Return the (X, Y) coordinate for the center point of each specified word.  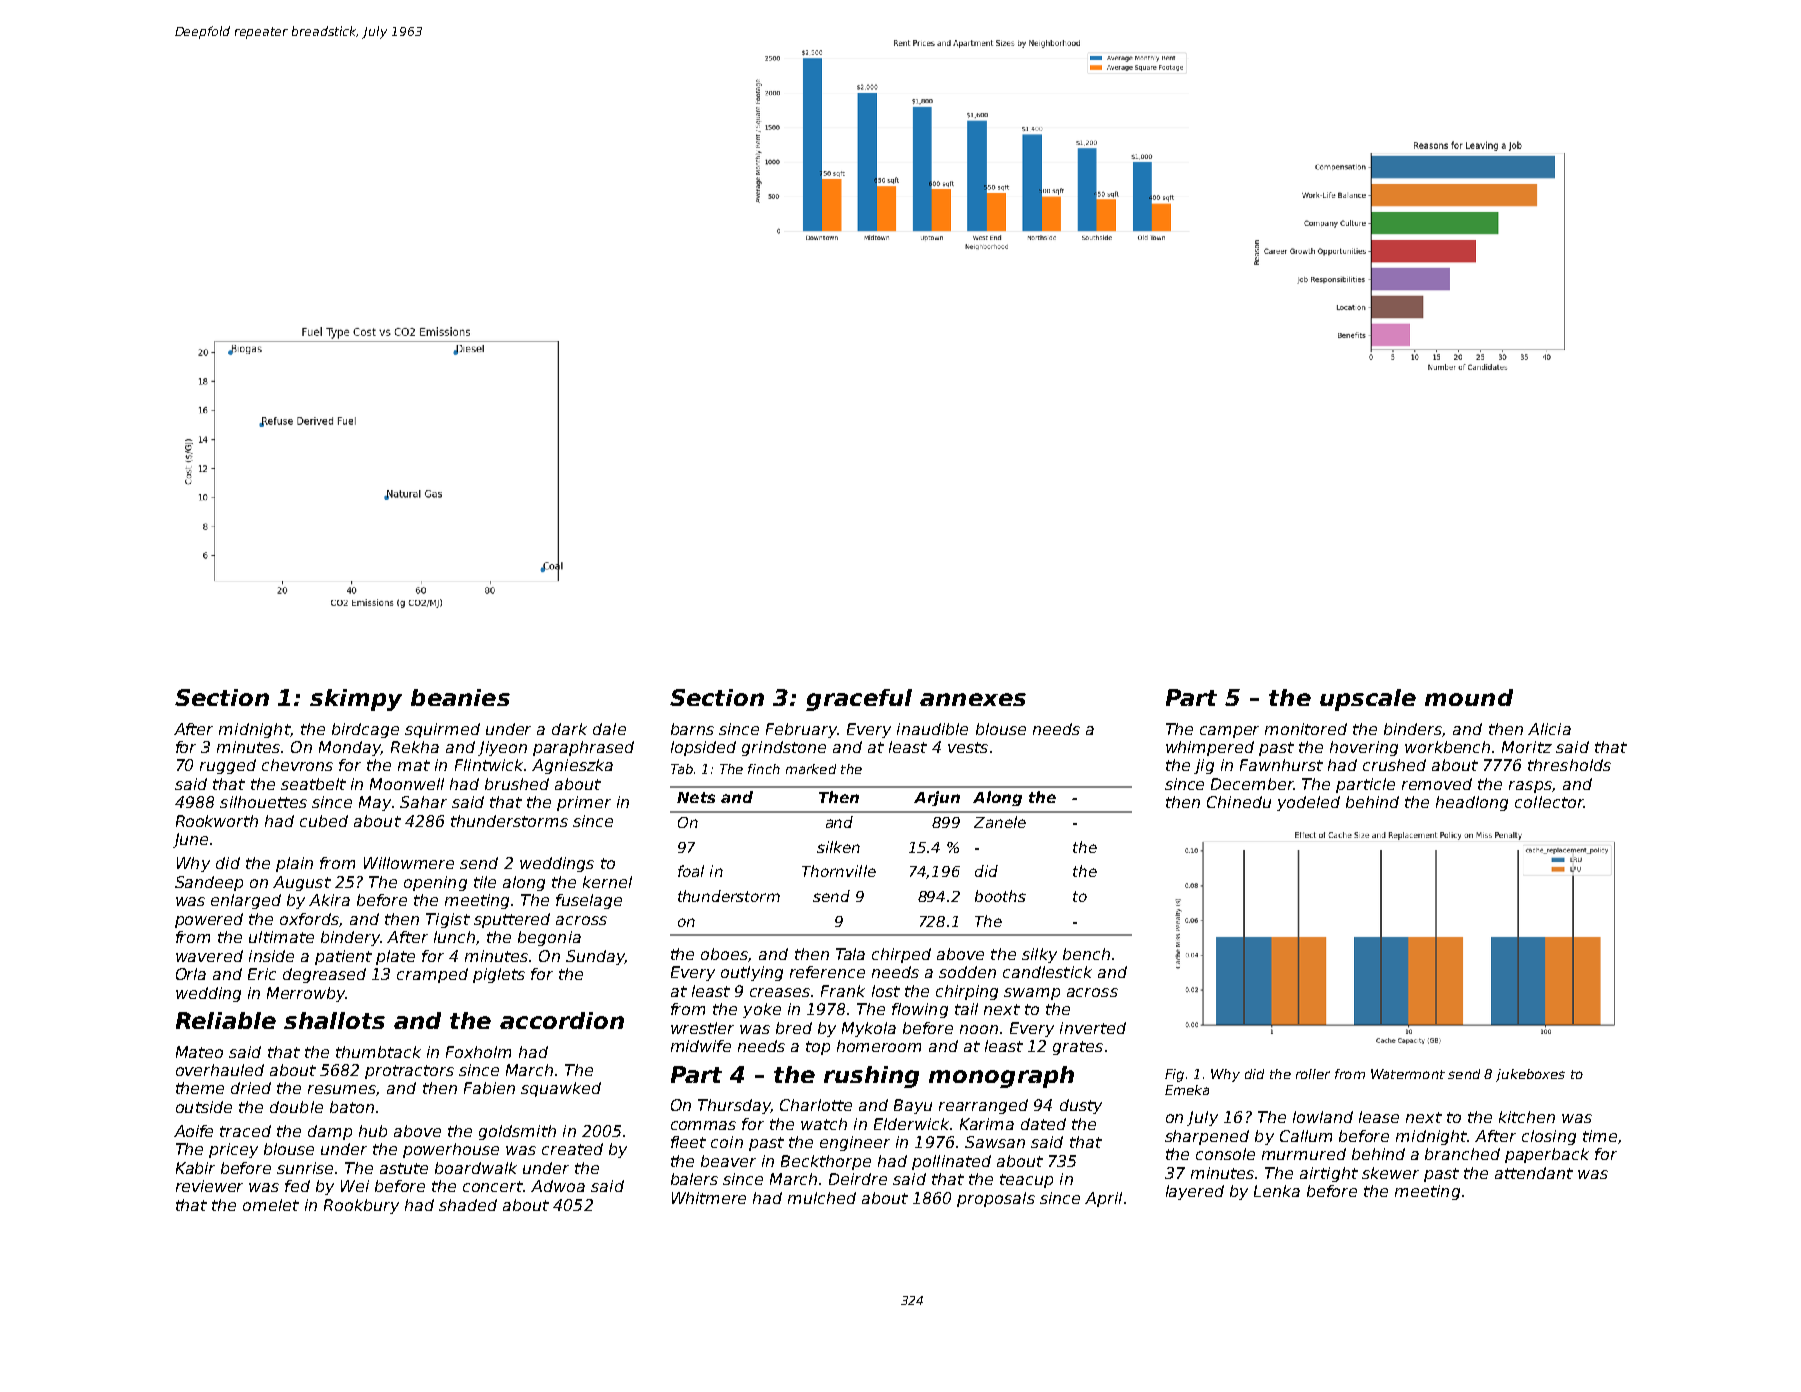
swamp (1032, 994)
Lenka (1277, 1191)
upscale (1368, 700)
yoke (762, 1010)
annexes (973, 699)
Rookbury (361, 1206)
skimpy (356, 700)
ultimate (281, 937)
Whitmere (709, 1198)
